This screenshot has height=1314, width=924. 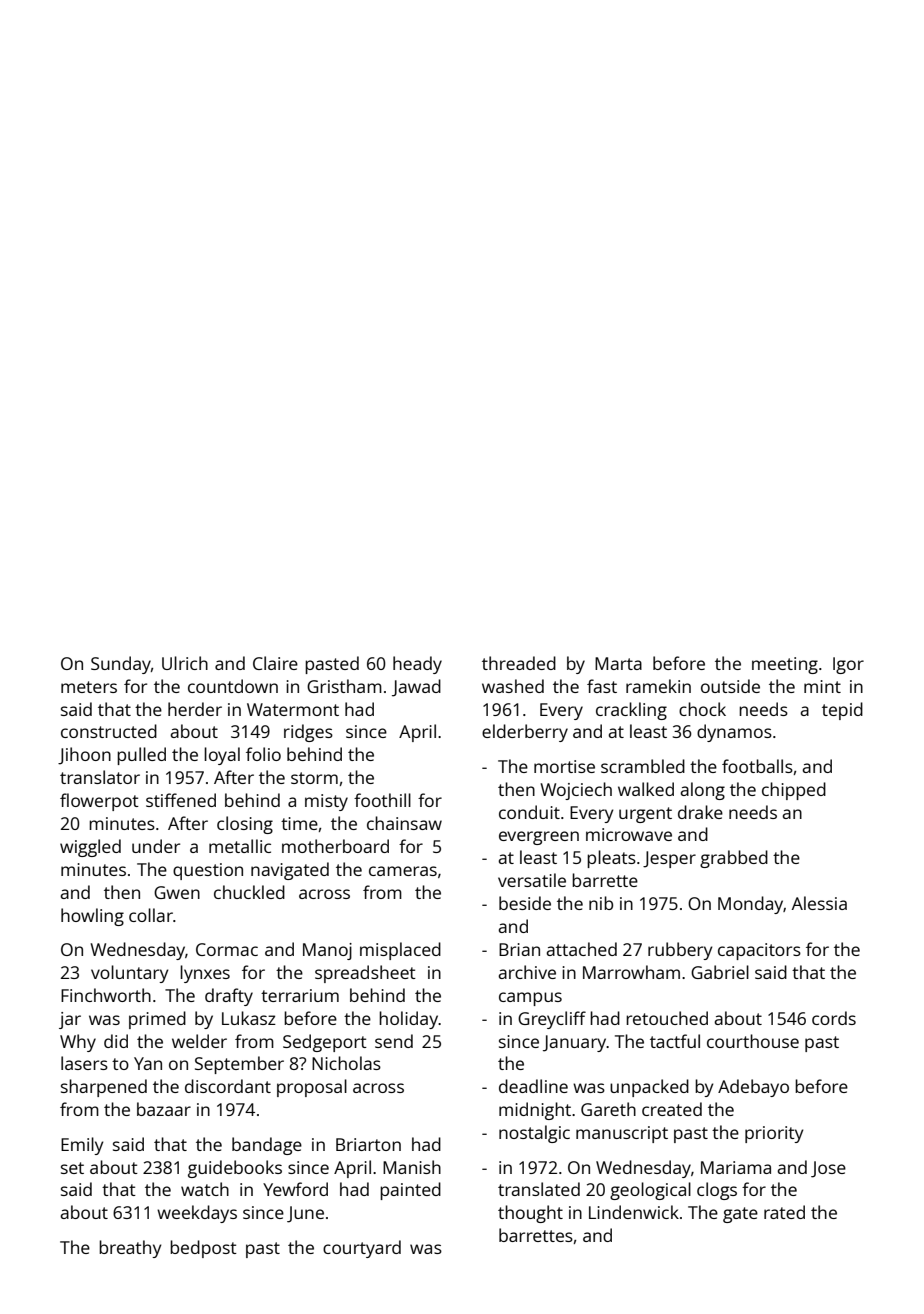 What do you see at coordinates (539, 1189) in the screenshot?
I see `translated` at bounding box center [539, 1189].
